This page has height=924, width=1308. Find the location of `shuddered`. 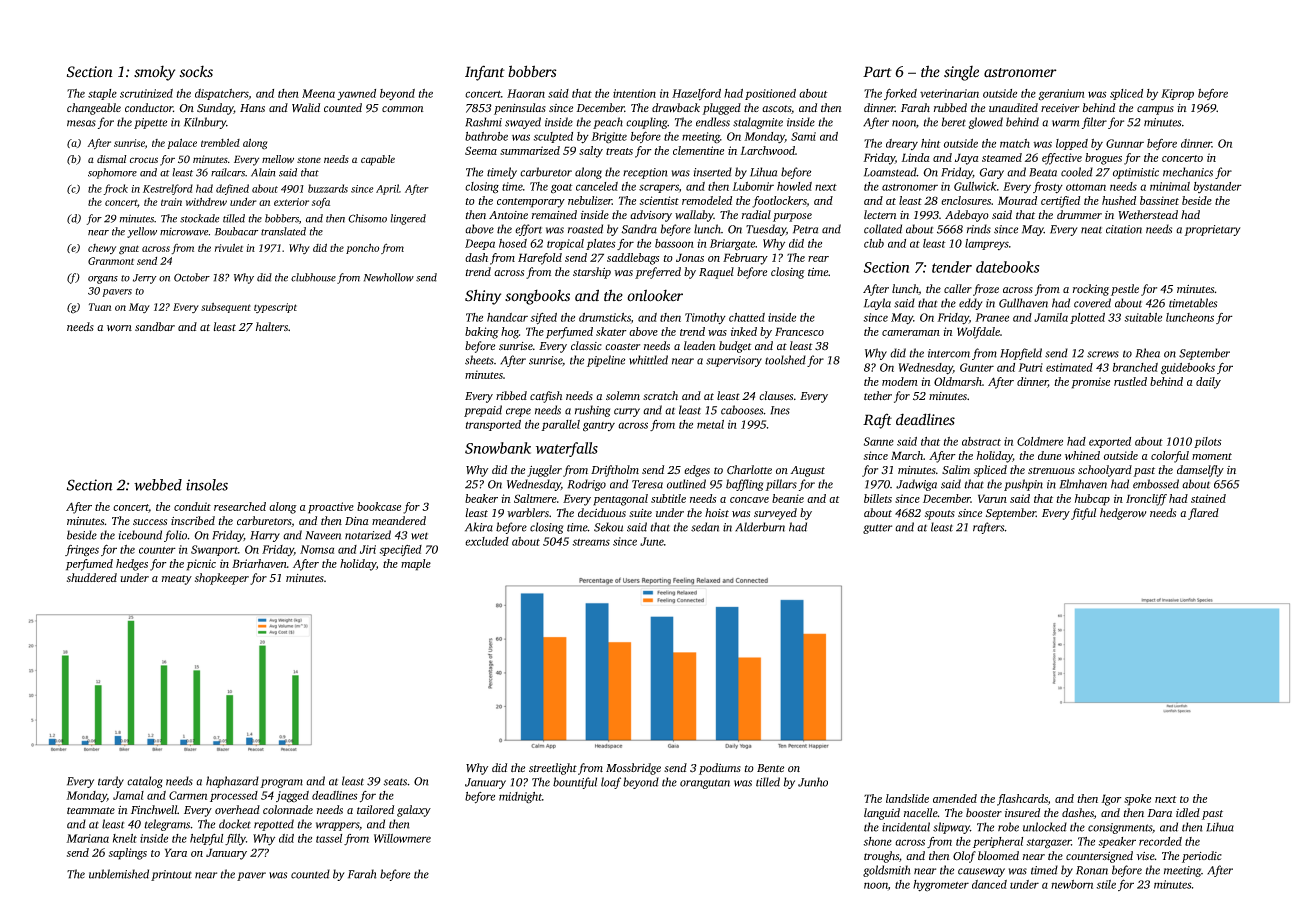

shuddered is located at coordinates (92, 577).
